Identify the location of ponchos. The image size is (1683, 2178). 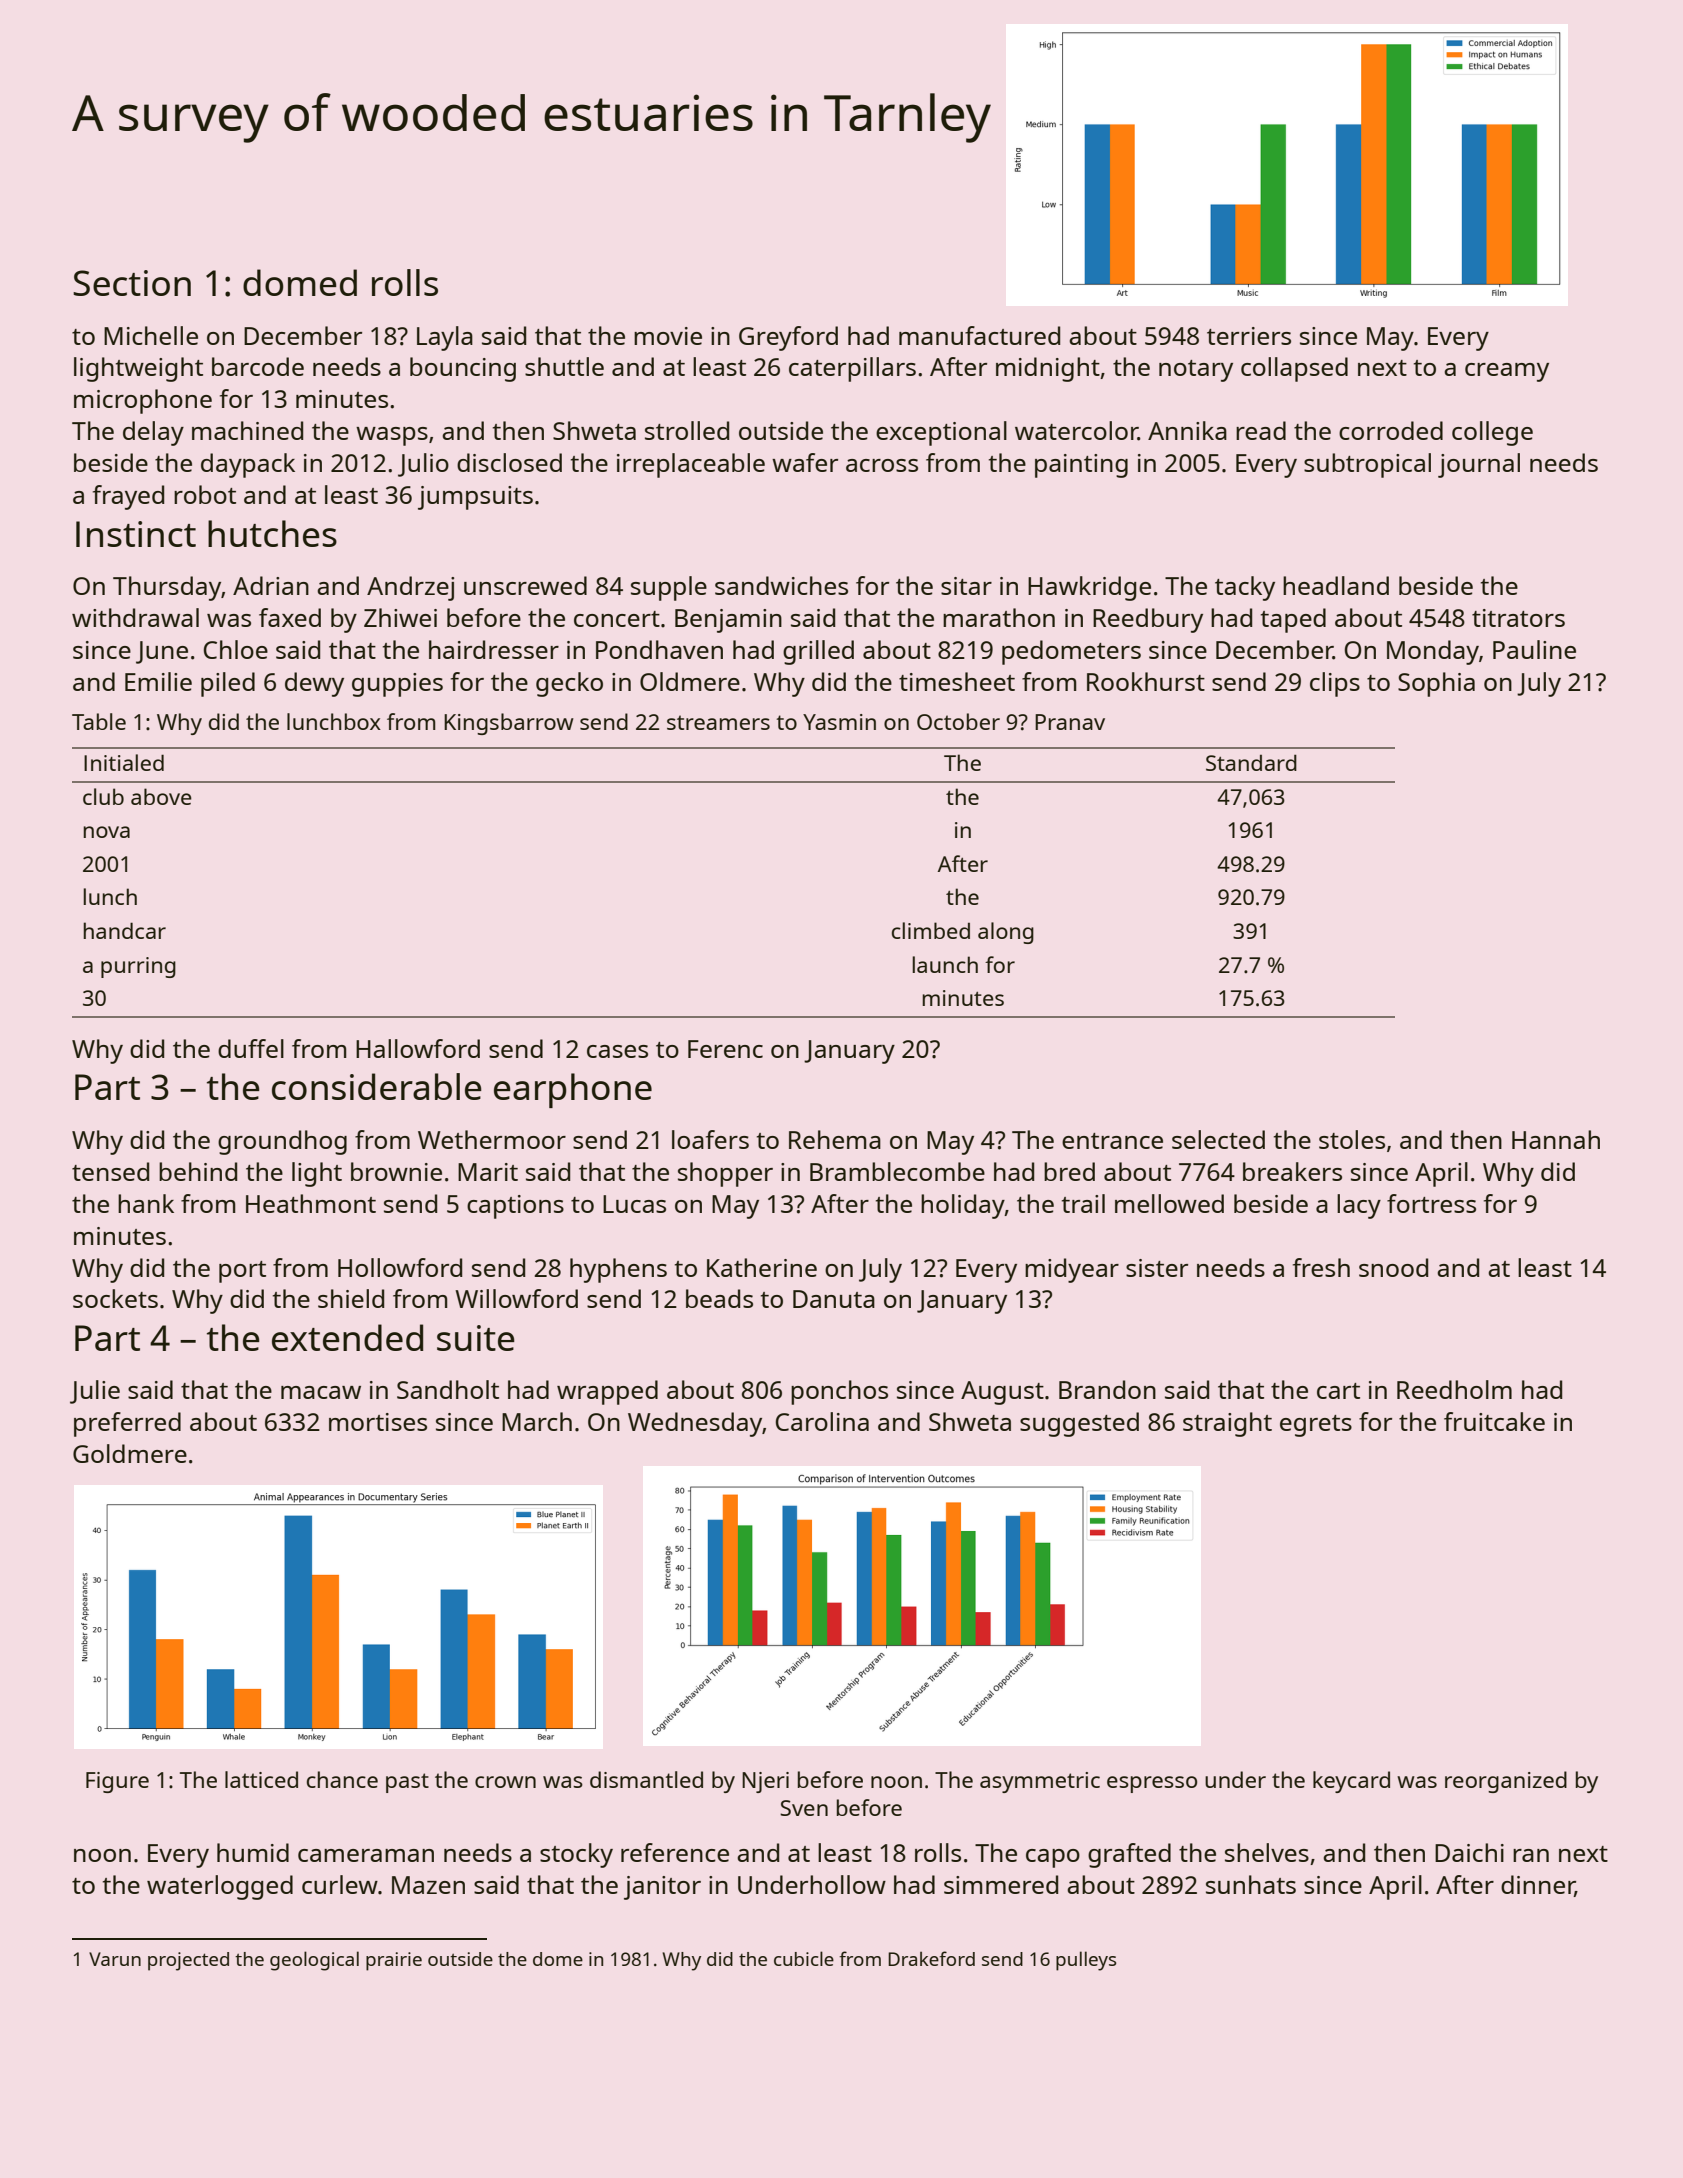
(839, 1392).
